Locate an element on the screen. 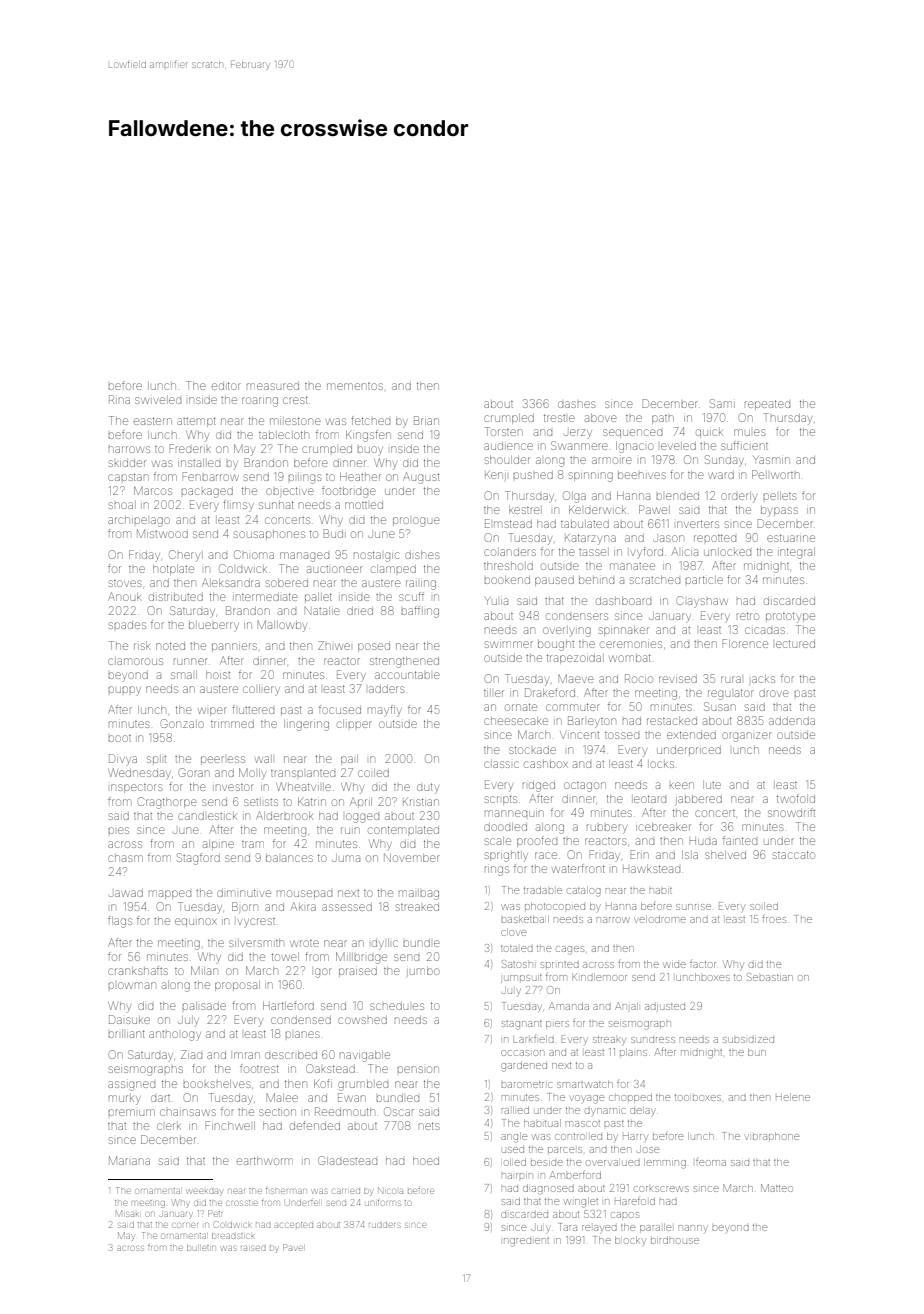 The width and height of the screenshot is (924, 1314). flimsy is located at coordinates (238, 506).
